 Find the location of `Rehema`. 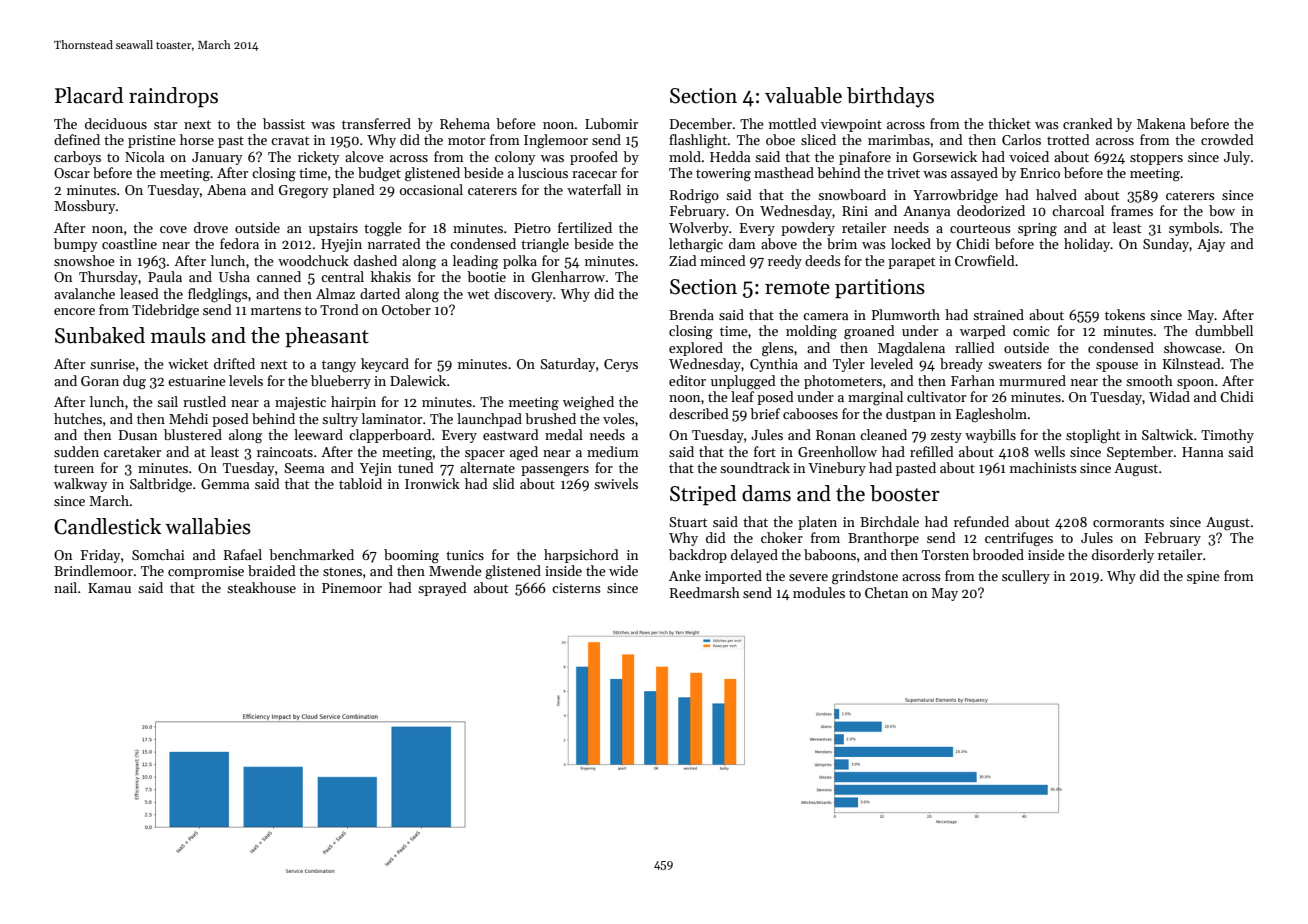

Rehema is located at coordinates (465, 123).
